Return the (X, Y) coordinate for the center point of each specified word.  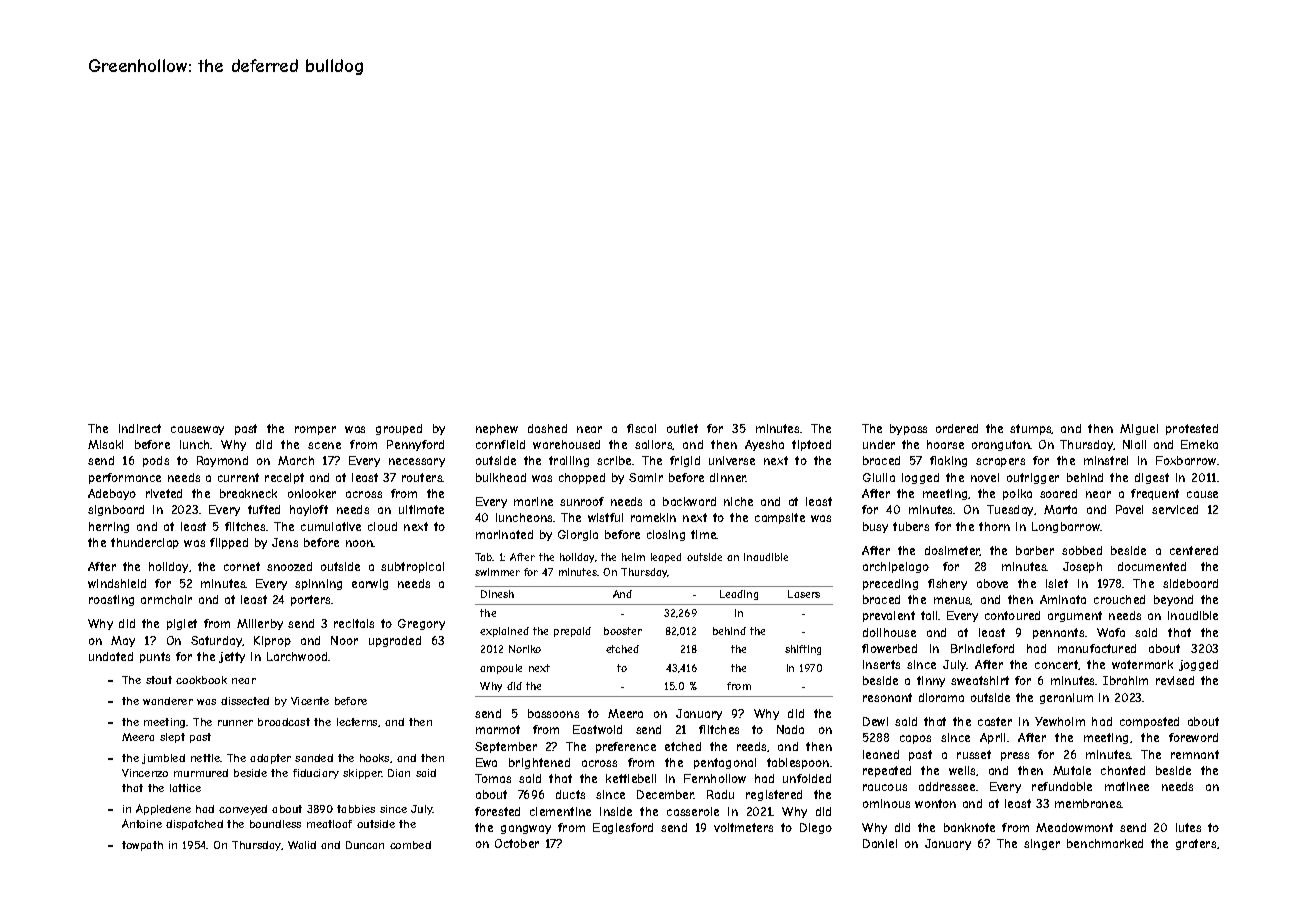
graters (1196, 844)
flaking (948, 461)
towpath (142, 846)
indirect (140, 428)
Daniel (880, 843)
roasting (111, 600)
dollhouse (889, 632)
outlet (682, 428)
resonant (887, 697)
